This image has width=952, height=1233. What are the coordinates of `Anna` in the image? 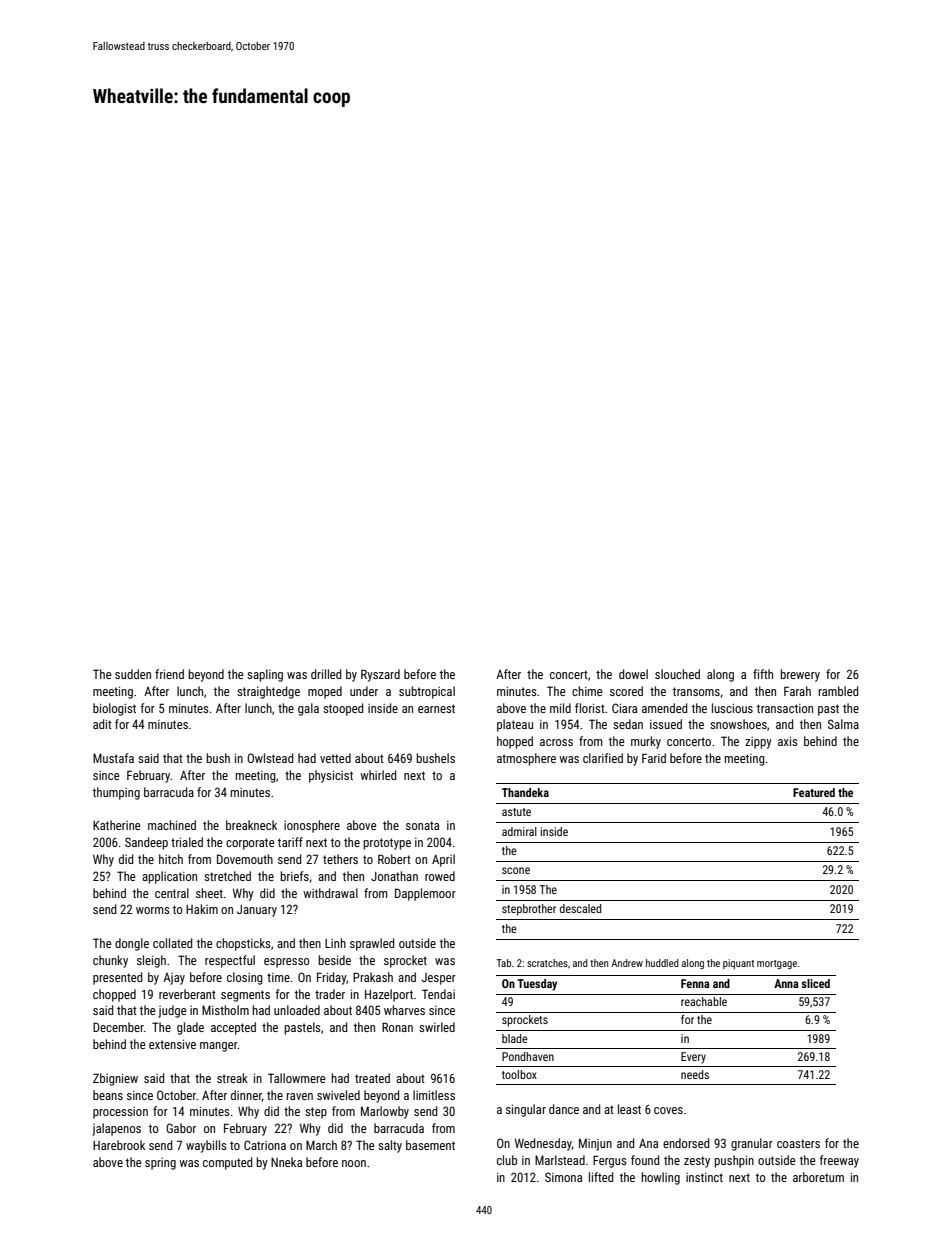 It's located at (786, 983).
